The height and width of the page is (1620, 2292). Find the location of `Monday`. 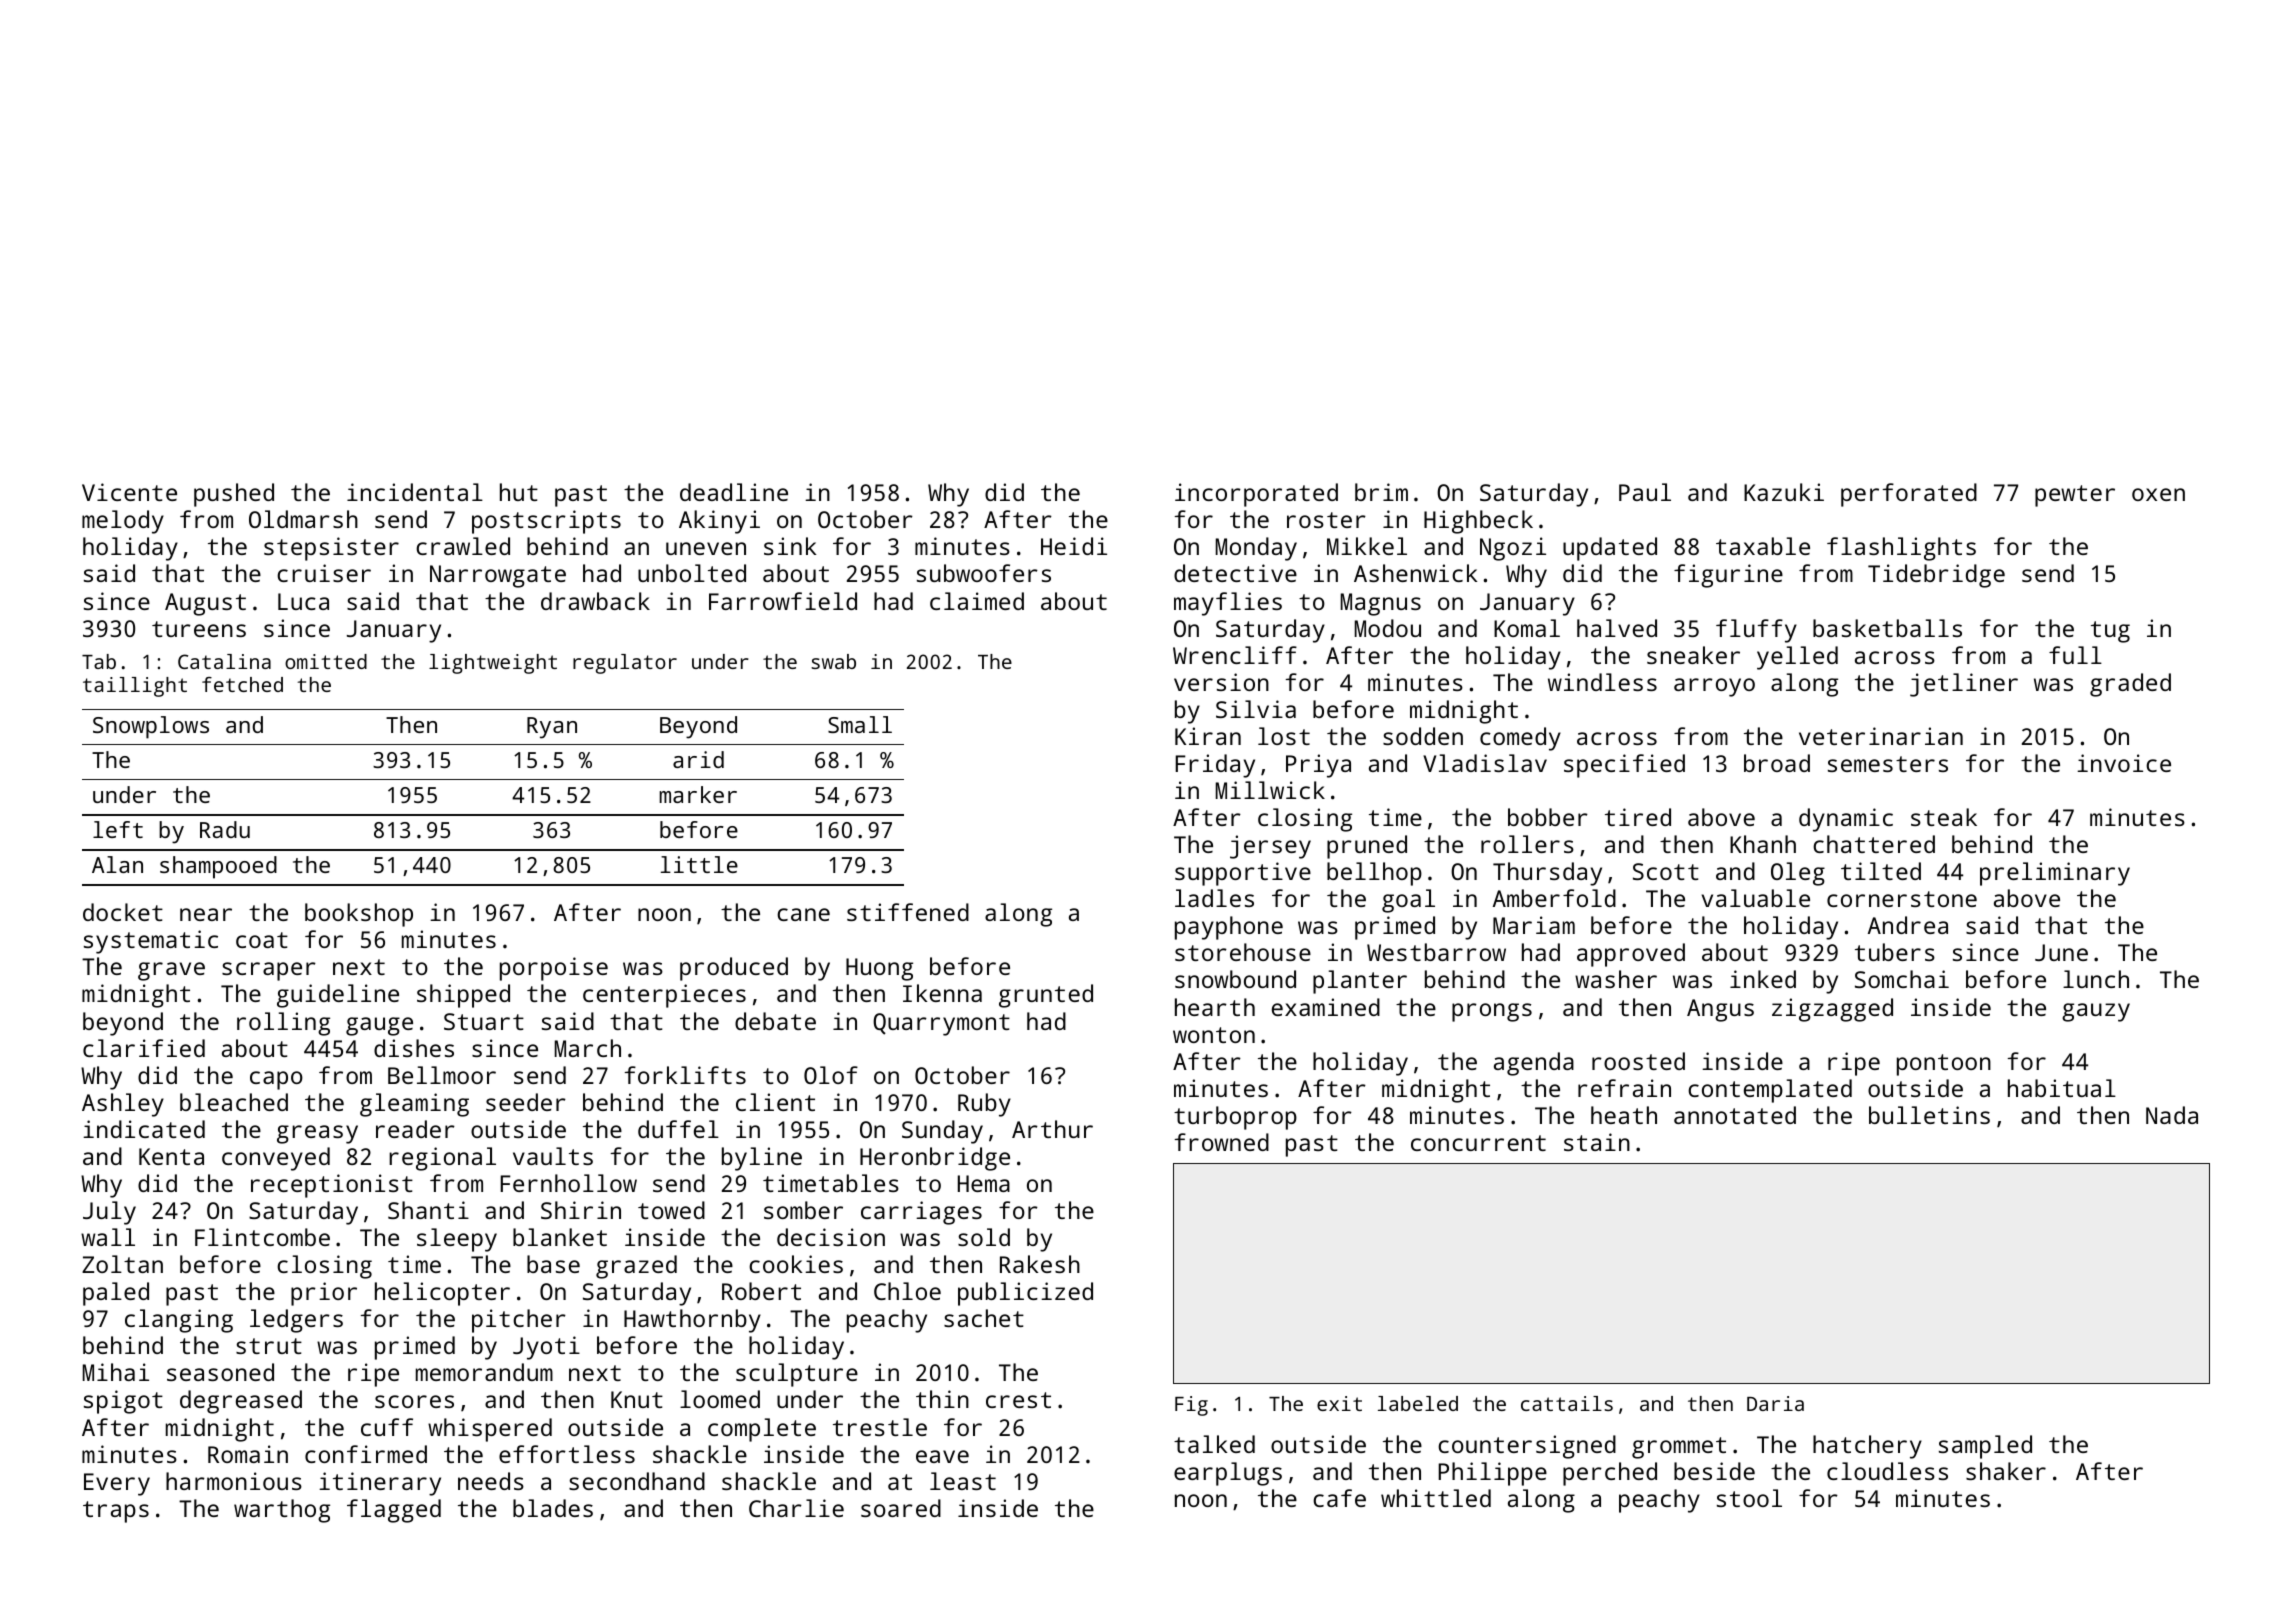

Monday is located at coordinates (1256, 549).
